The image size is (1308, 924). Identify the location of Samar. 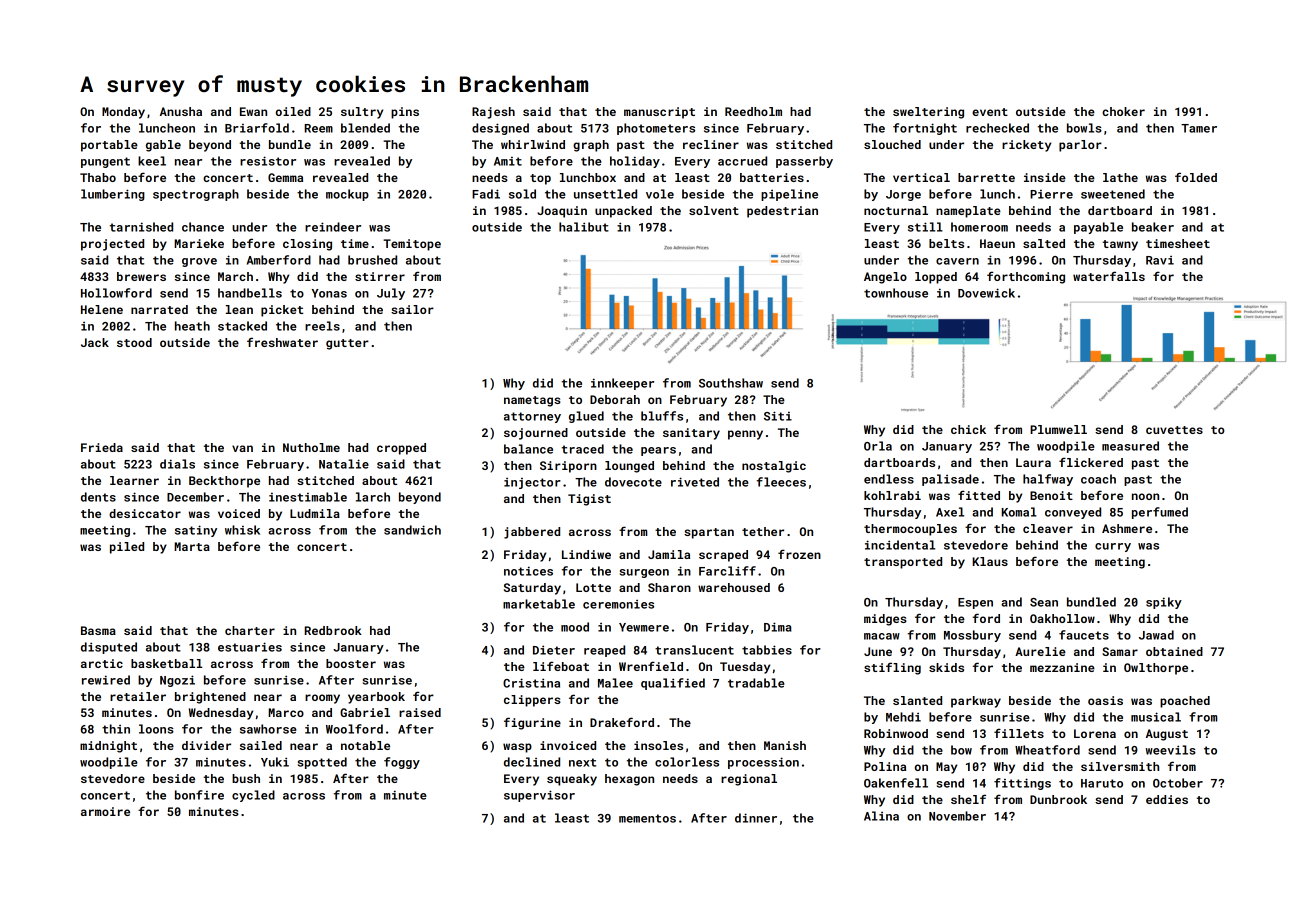
(1120, 651).
